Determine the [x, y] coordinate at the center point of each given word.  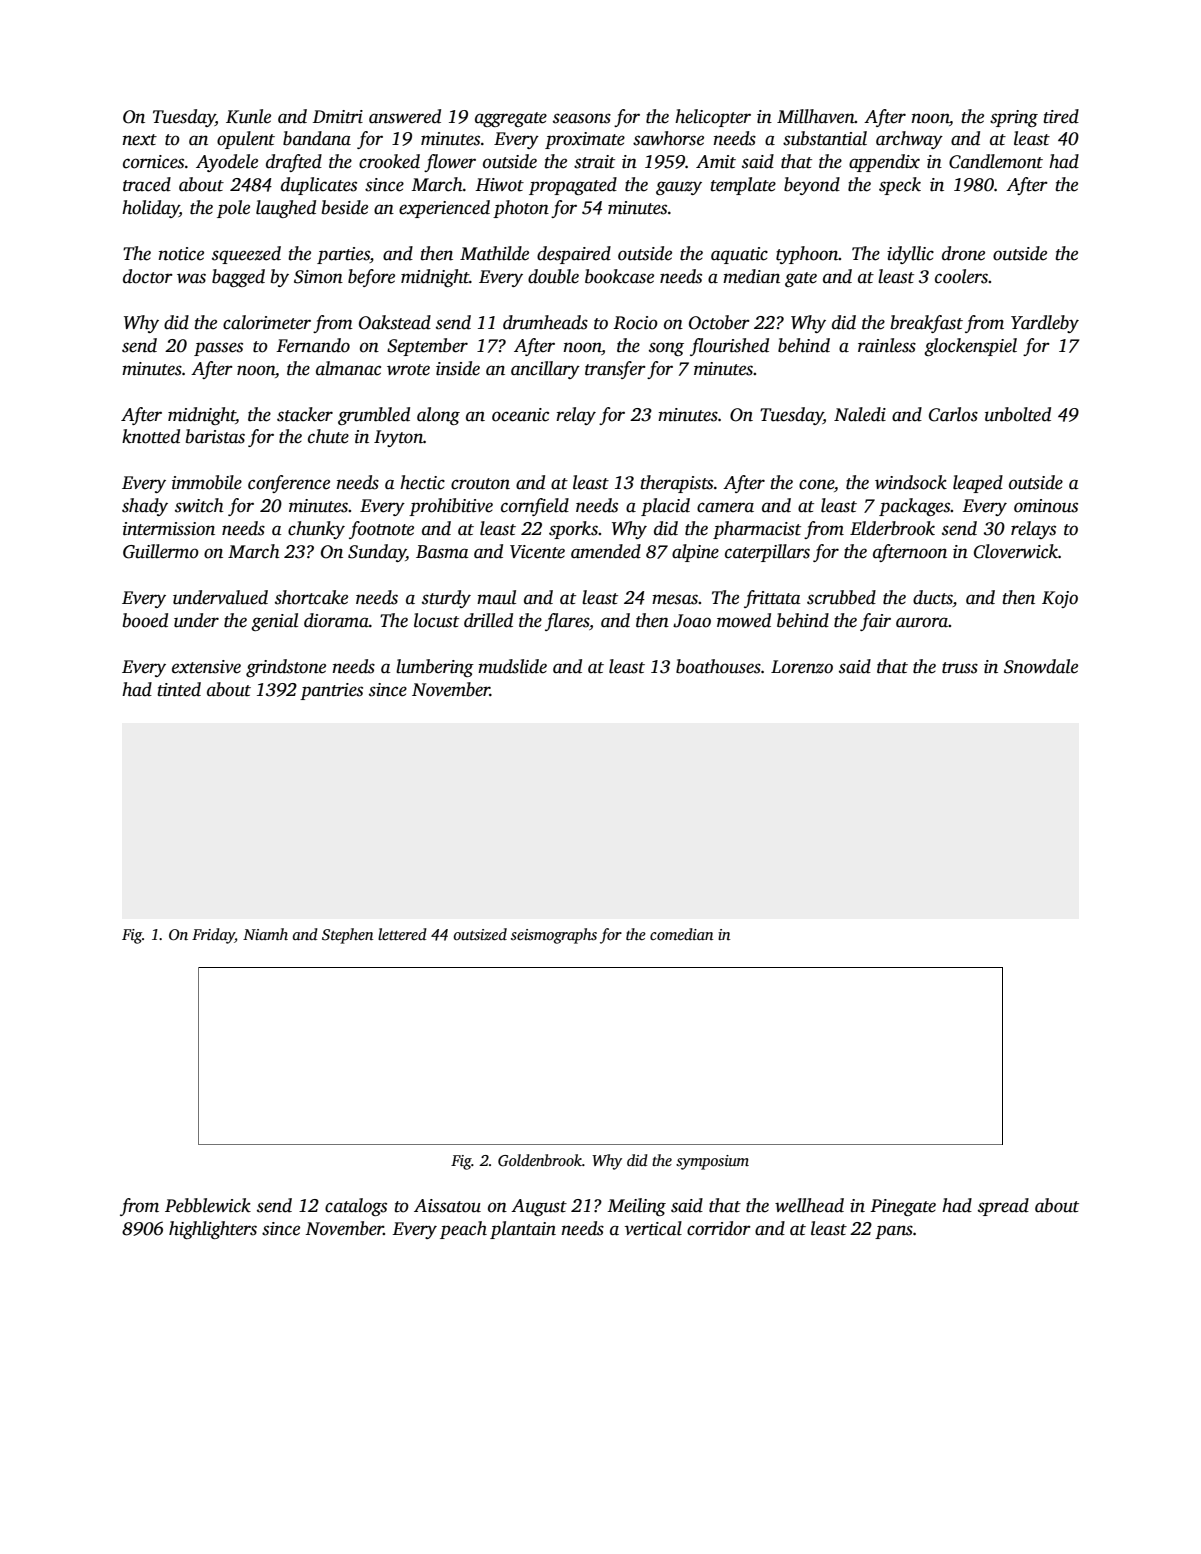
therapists [676, 484]
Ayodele [227, 163]
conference [289, 484]
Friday [213, 936]
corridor [719, 1228]
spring [1014, 118]
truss [960, 668]
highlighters [213, 1230]
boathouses [718, 666]
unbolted [1018, 414]
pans [894, 1232]
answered [405, 116]
